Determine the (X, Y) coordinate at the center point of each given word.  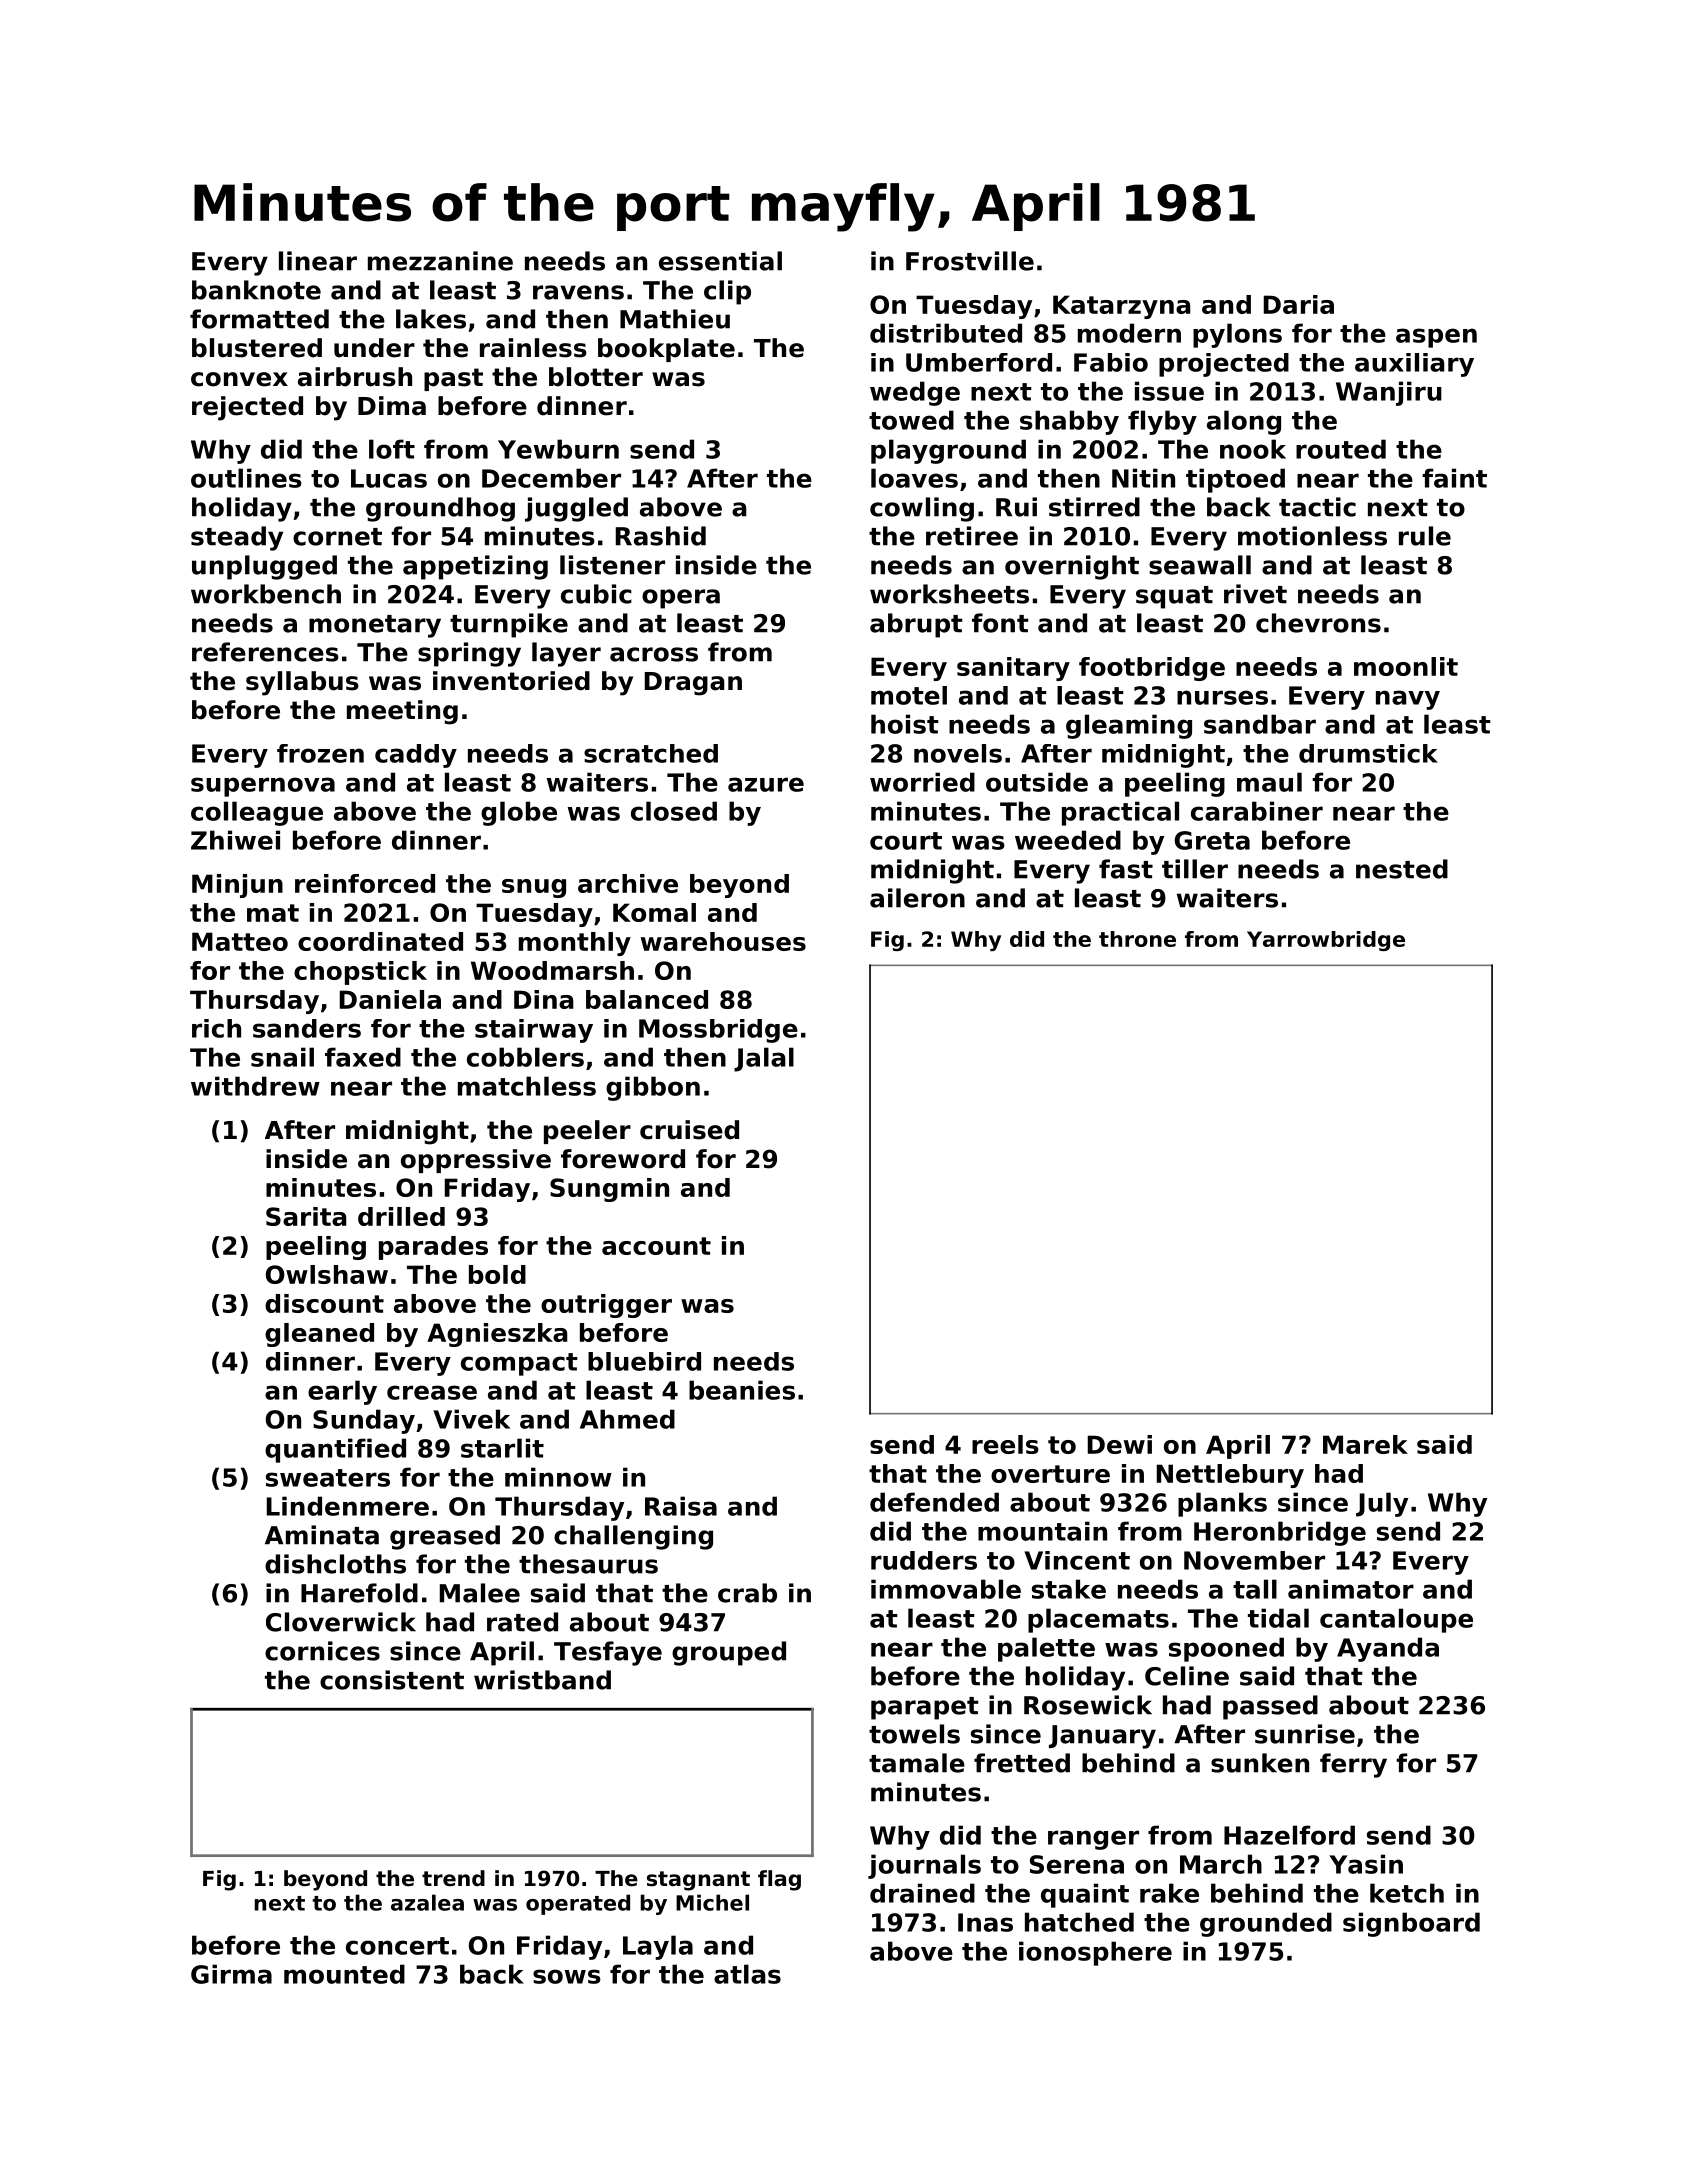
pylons (1237, 335)
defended (934, 1502)
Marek (1365, 1444)
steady (237, 538)
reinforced (365, 883)
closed (674, 811)
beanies (742, 1390)
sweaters (328, 1478)
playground (948, 451)
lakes (431, 319)
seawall (1200, 565)
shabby (1069, 422)
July (1382, 1504)
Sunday (364, 1421)
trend (453, 1878)
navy (1408, 700)
